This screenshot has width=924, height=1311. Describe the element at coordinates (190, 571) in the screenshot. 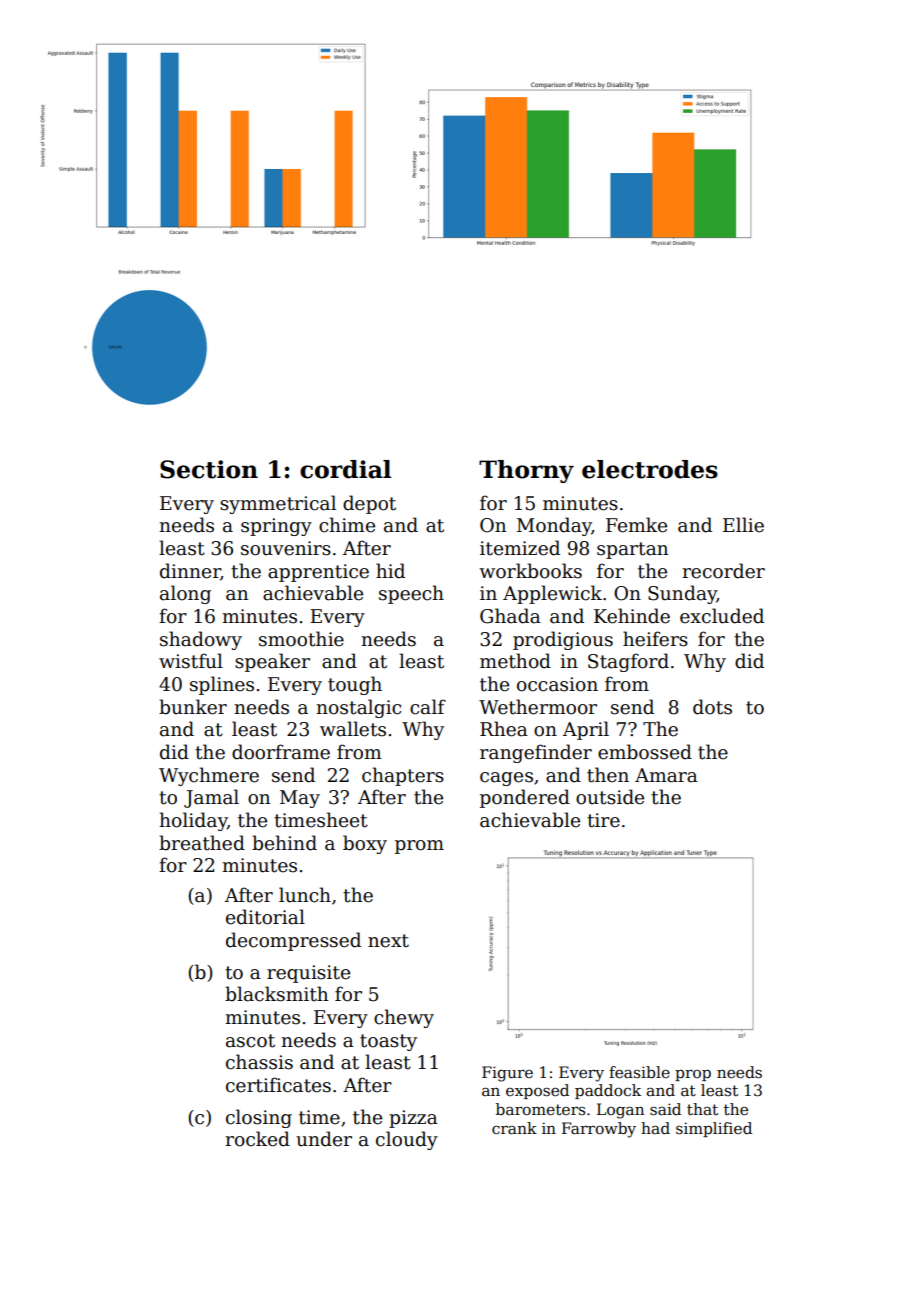

I see `dinner` at that location.
